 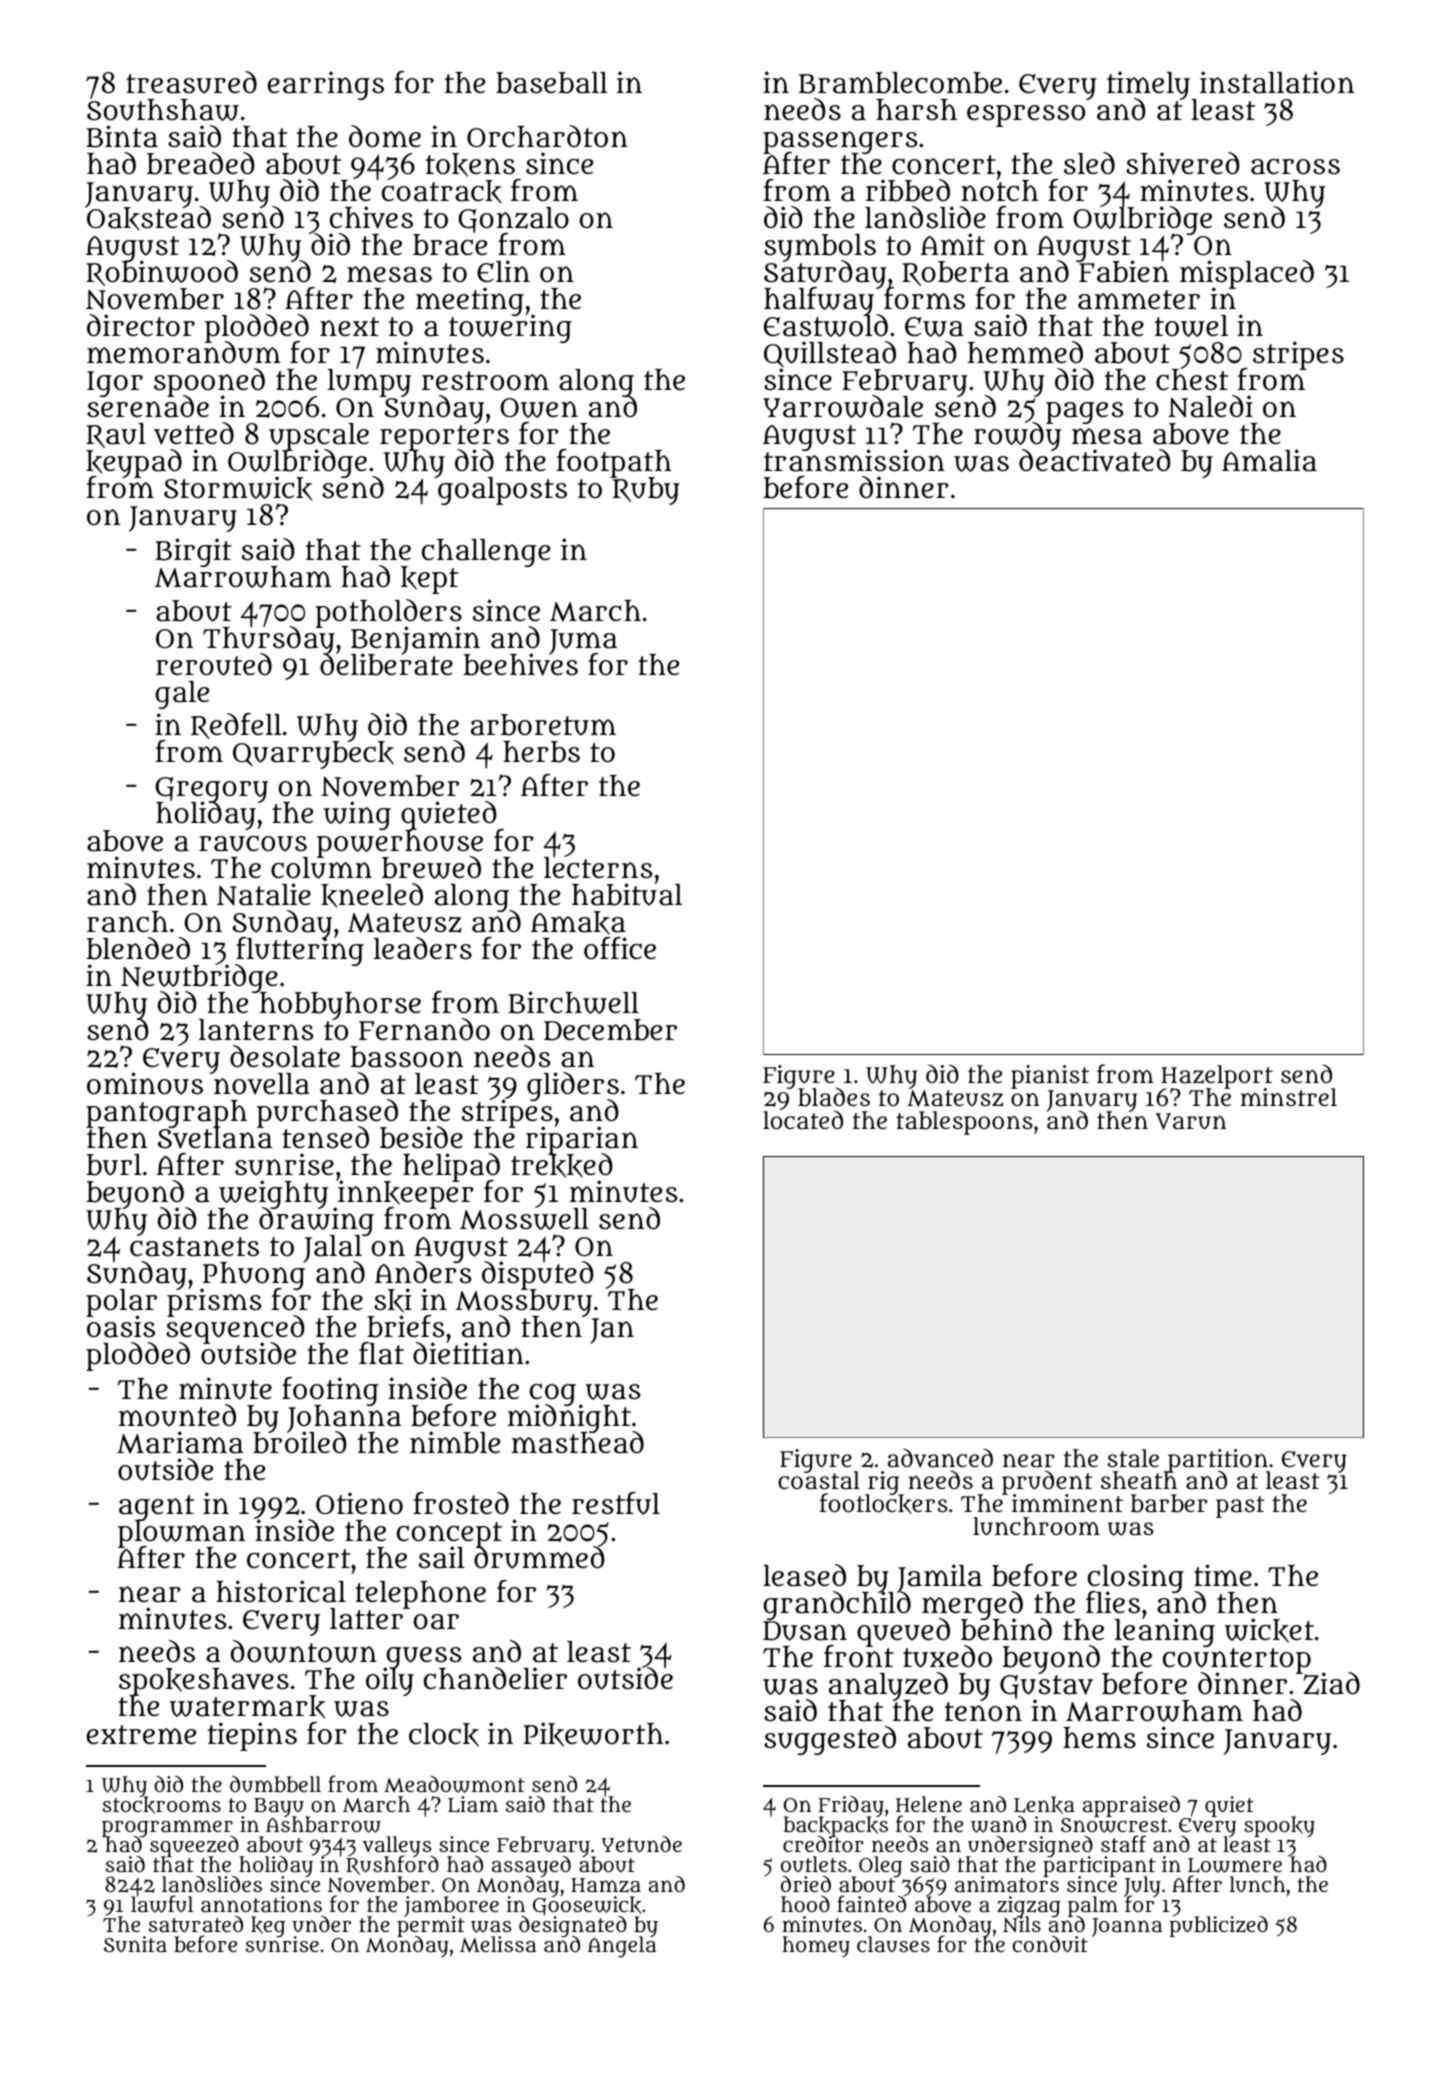 What do you see at coordinates (141, 325) in the image?
I see `director` at bounding box center [141, 325].
